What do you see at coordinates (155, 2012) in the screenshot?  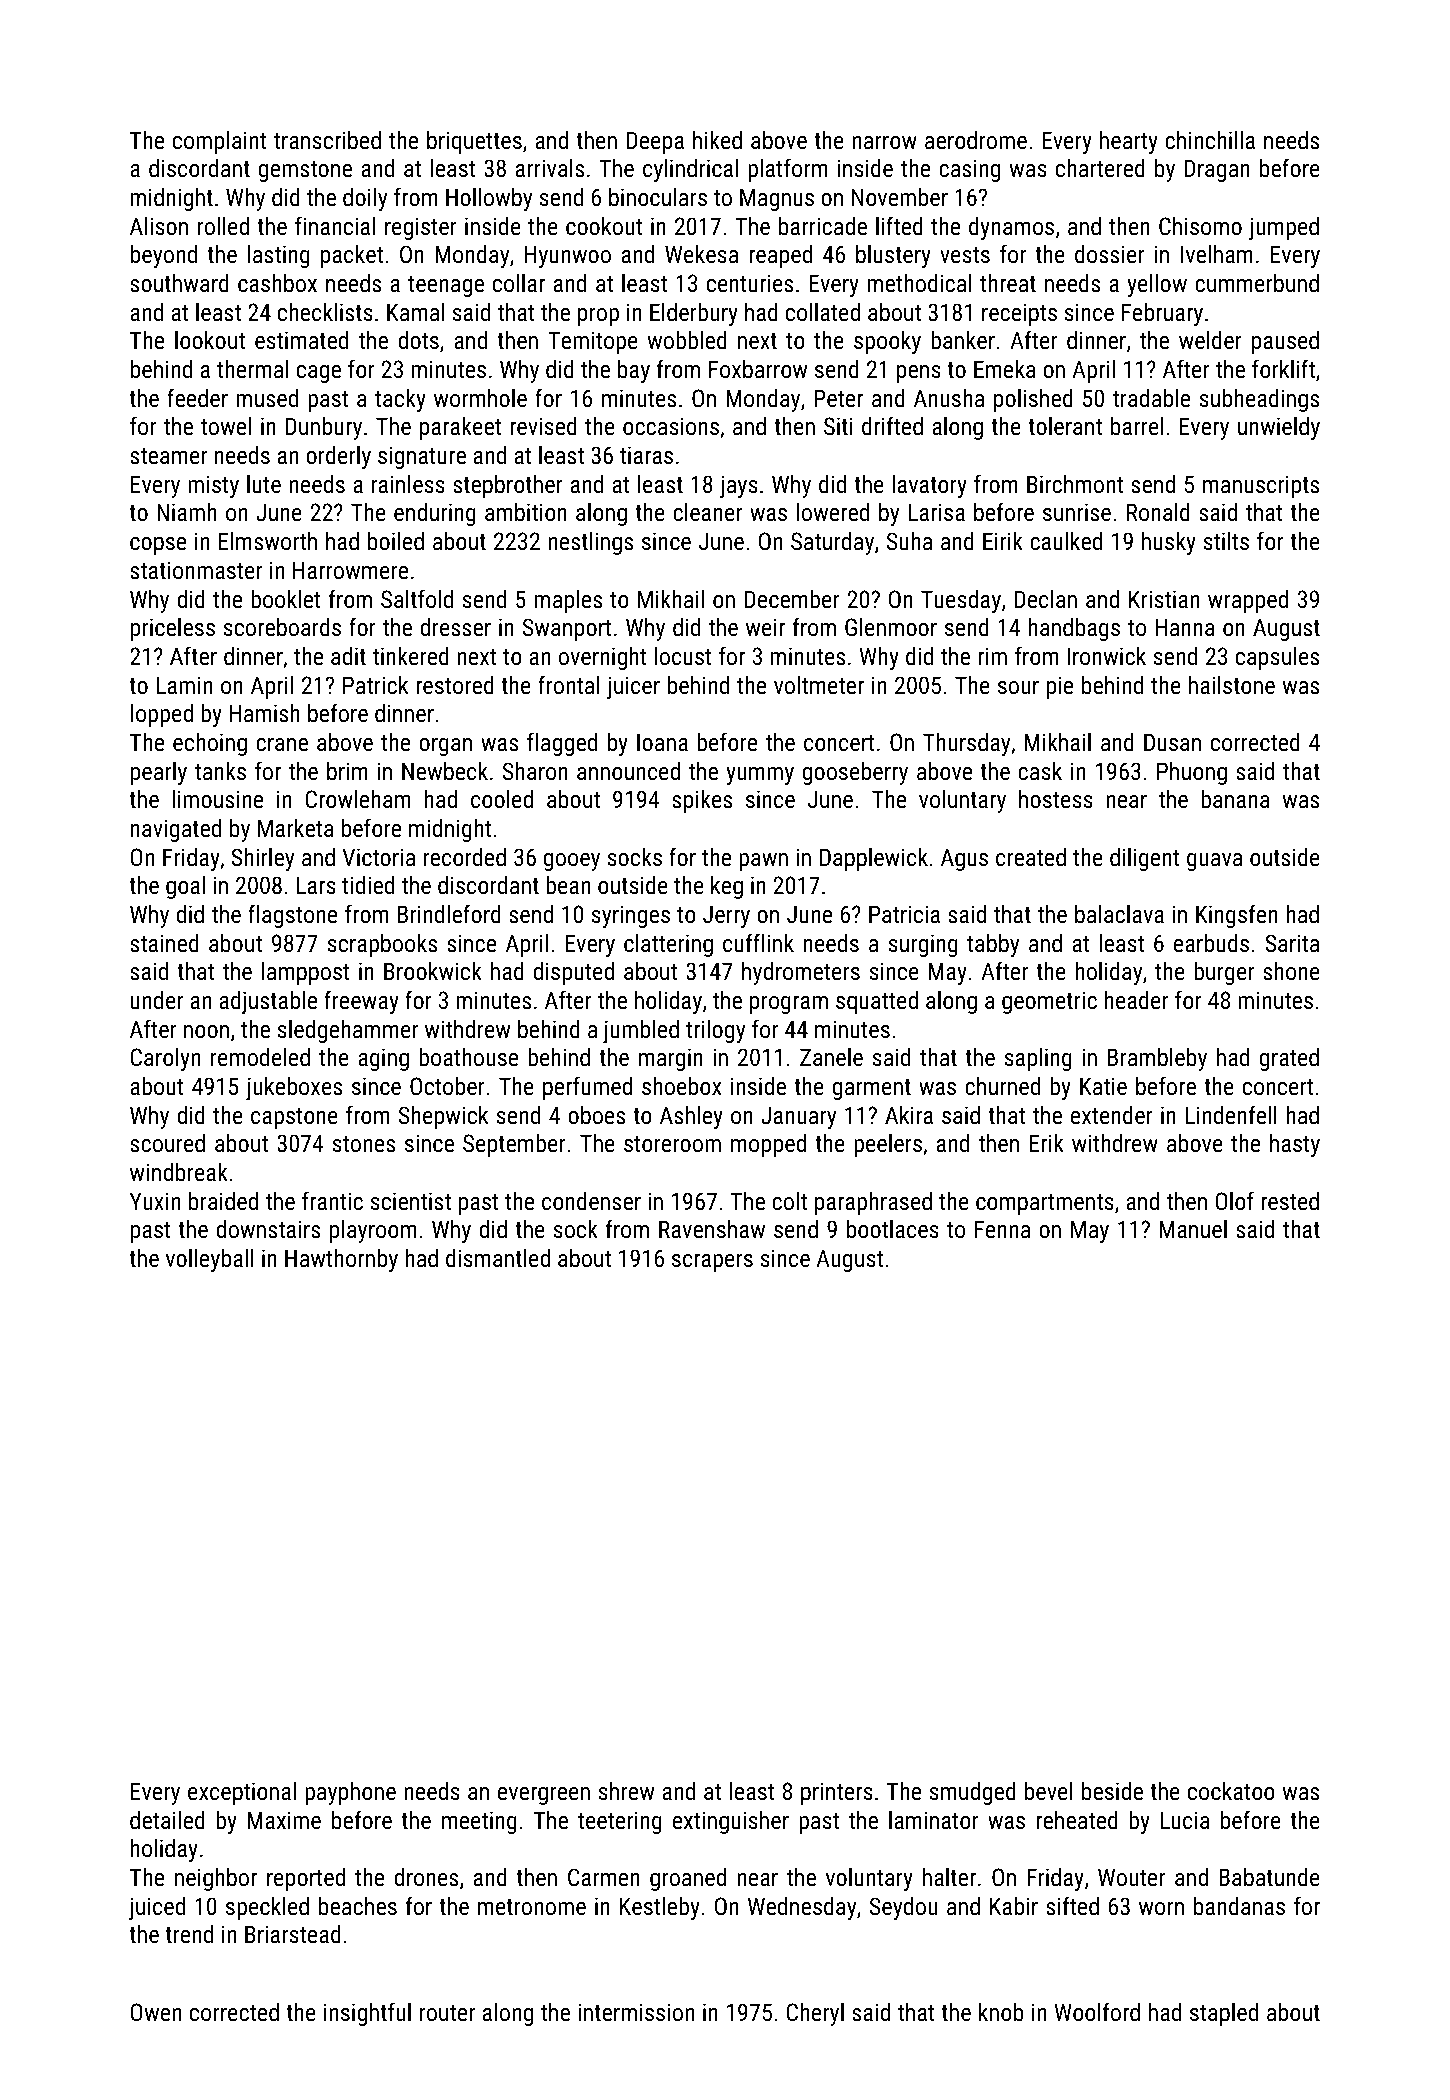 I see `Owen` at bounding box center [155, 2012].
